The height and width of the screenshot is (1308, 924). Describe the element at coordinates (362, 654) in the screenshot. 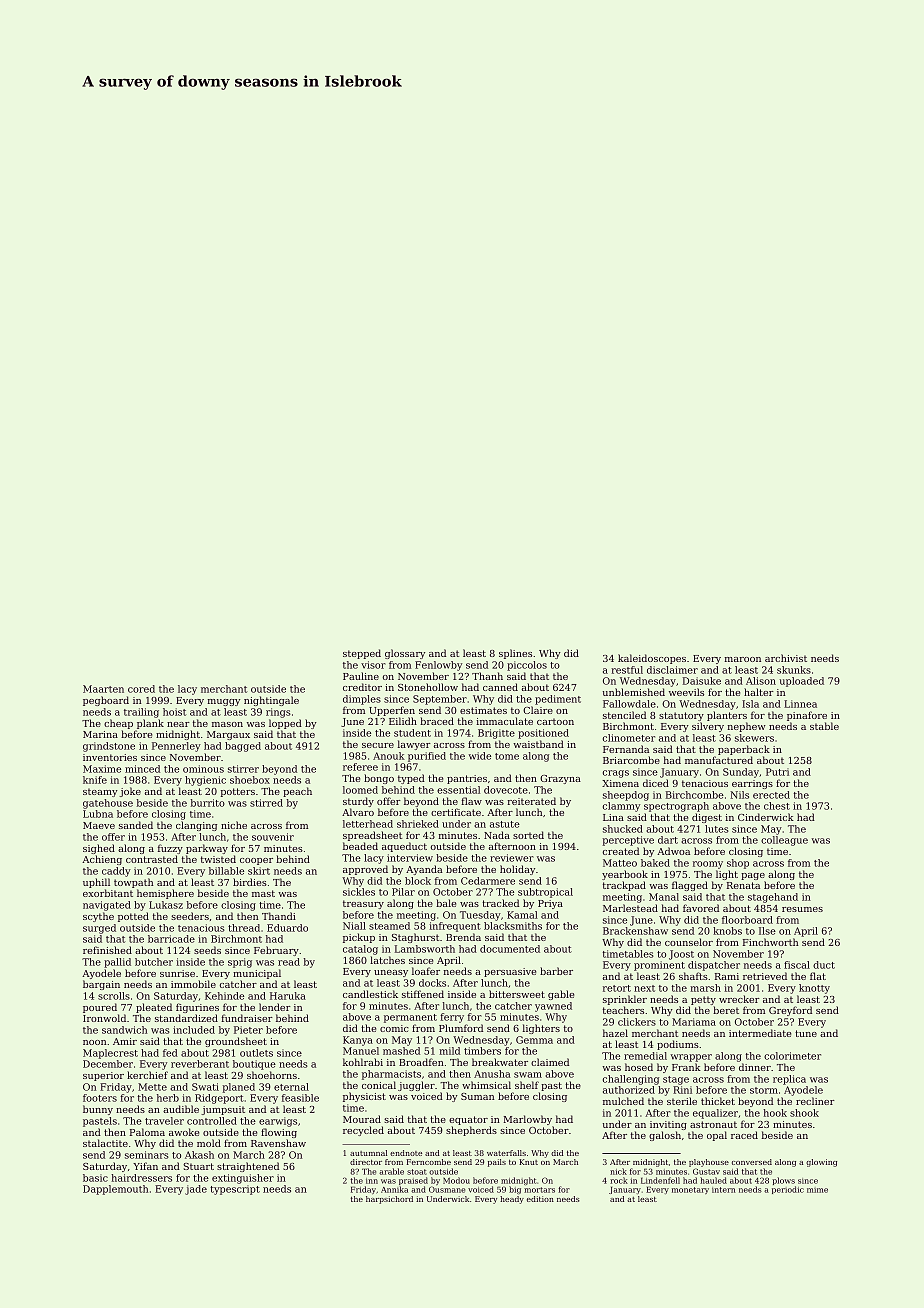

I see `stepped` at that location.
